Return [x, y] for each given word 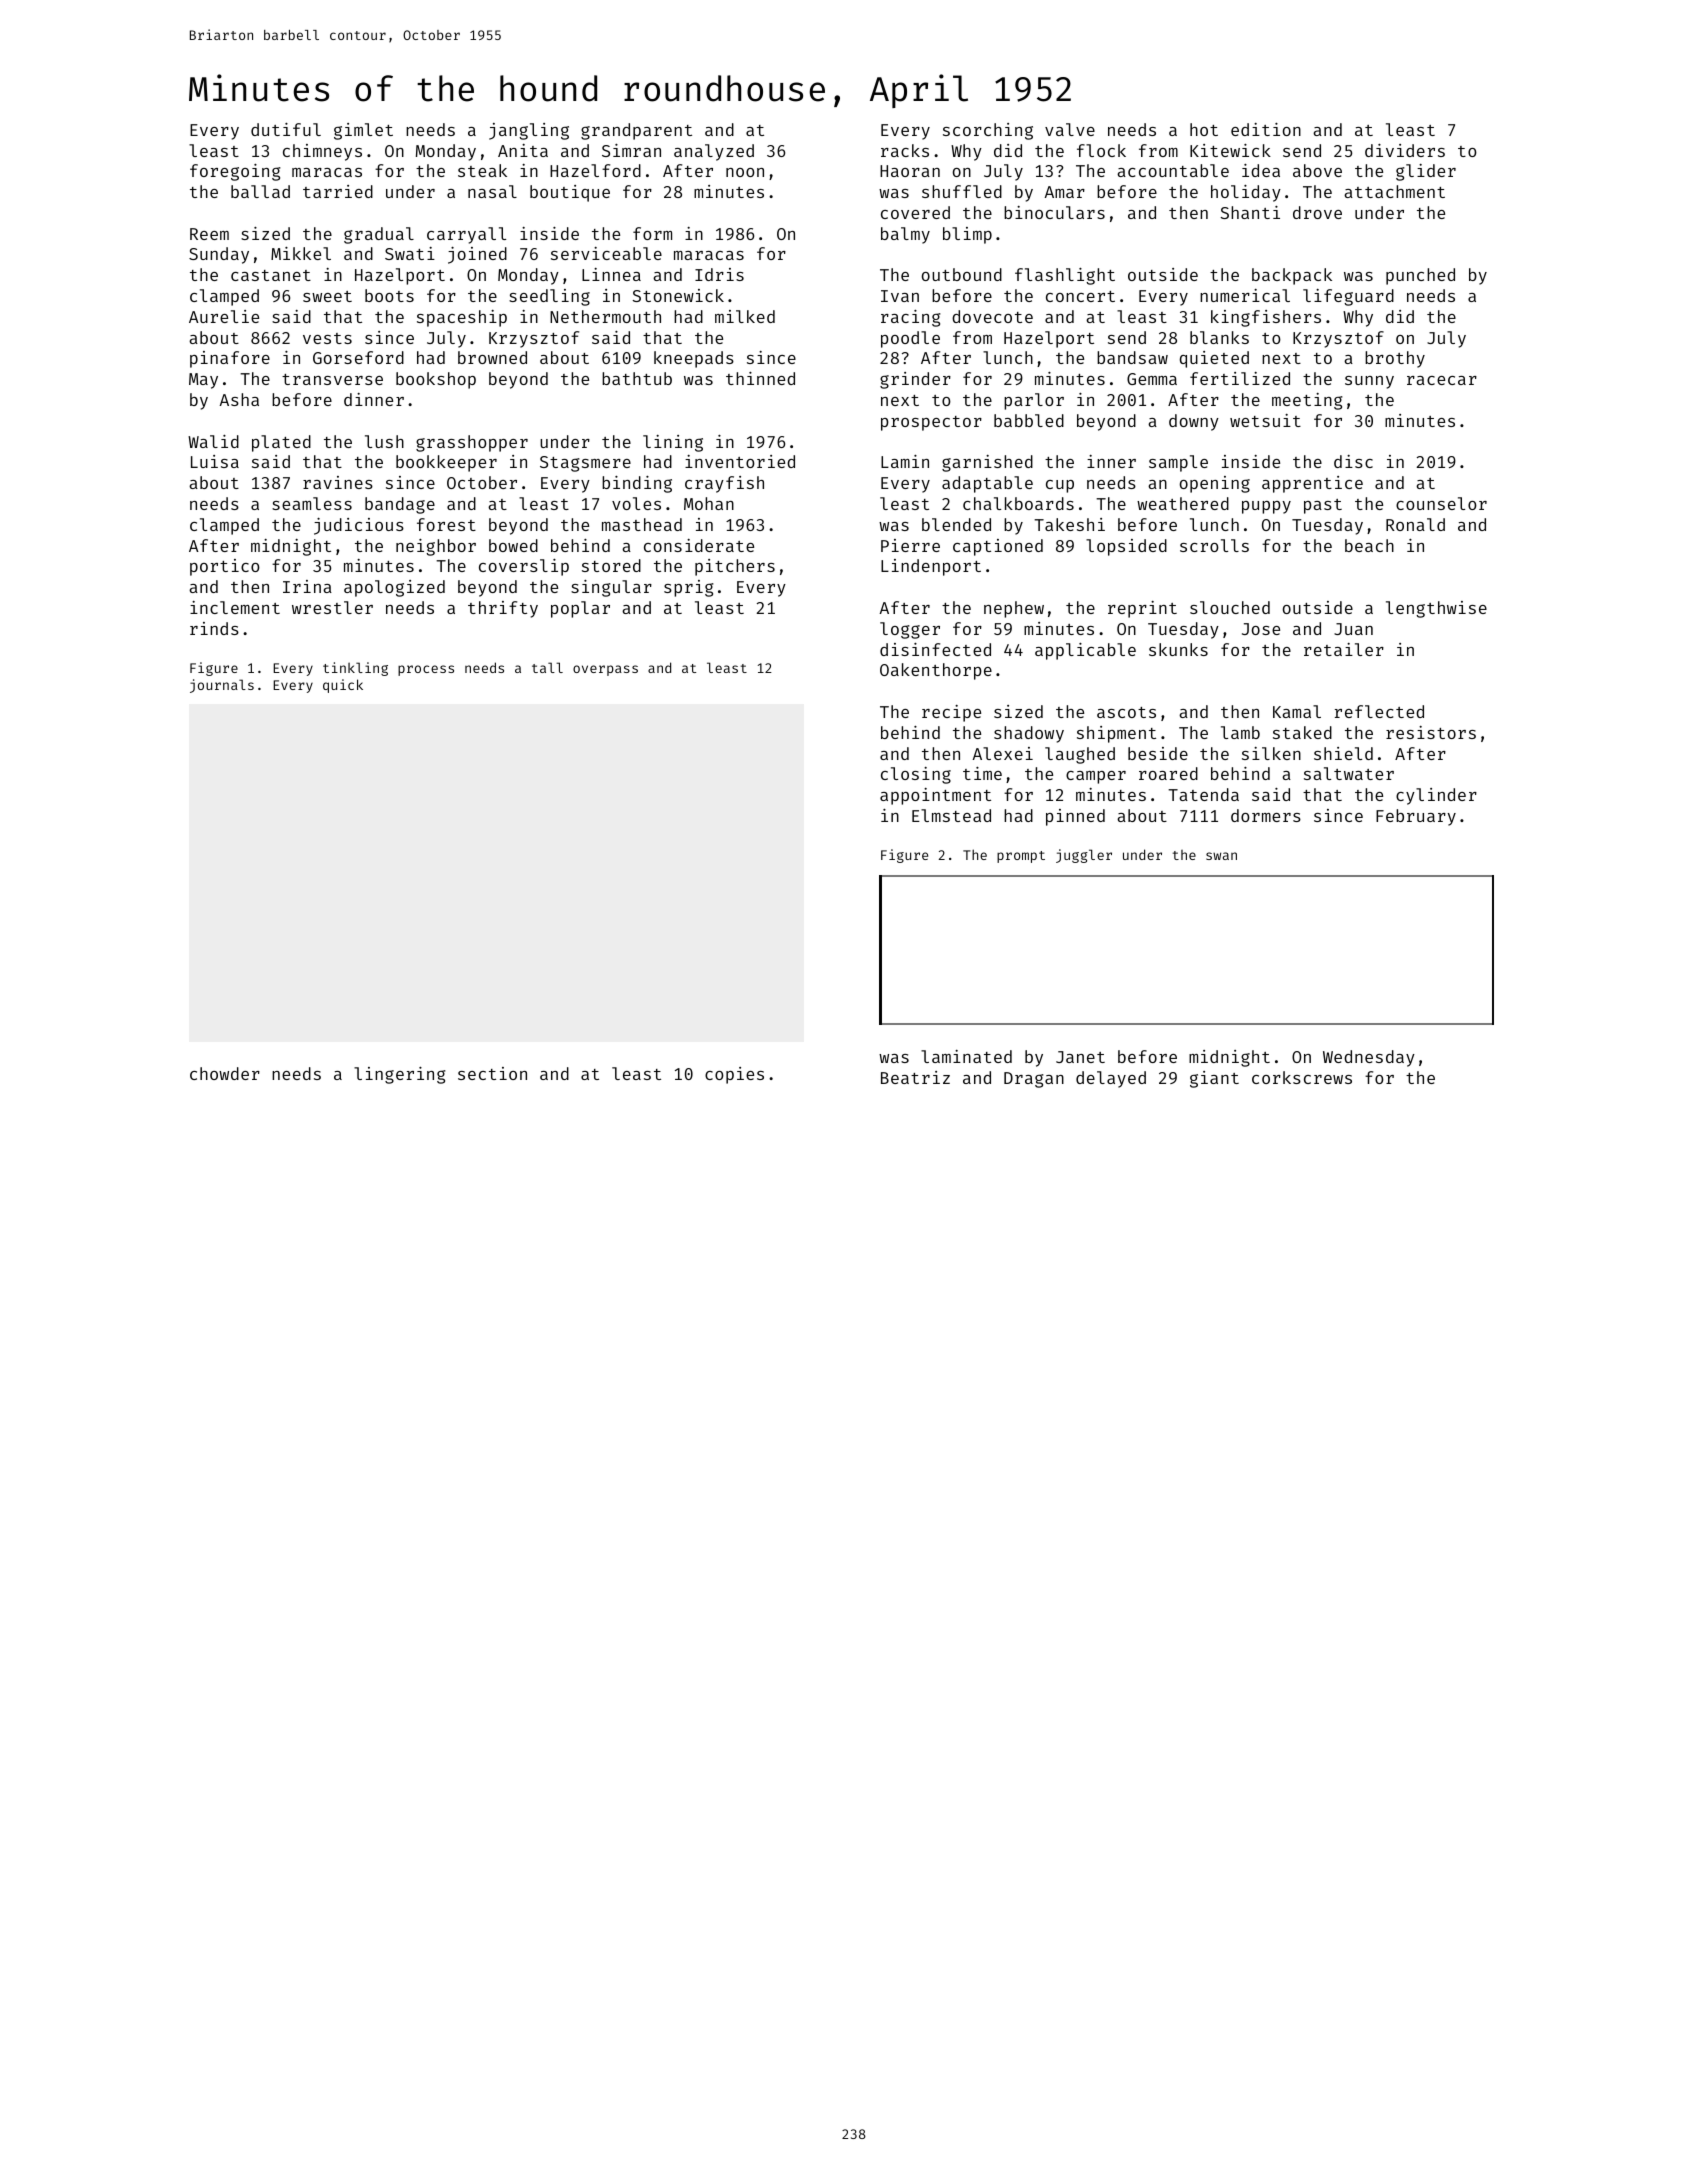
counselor [1441, 503]
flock [1101, 150]
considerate [699, 545]
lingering [400, 1075]
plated [281, 443]
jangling [529, 131]
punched [1420, 276]
